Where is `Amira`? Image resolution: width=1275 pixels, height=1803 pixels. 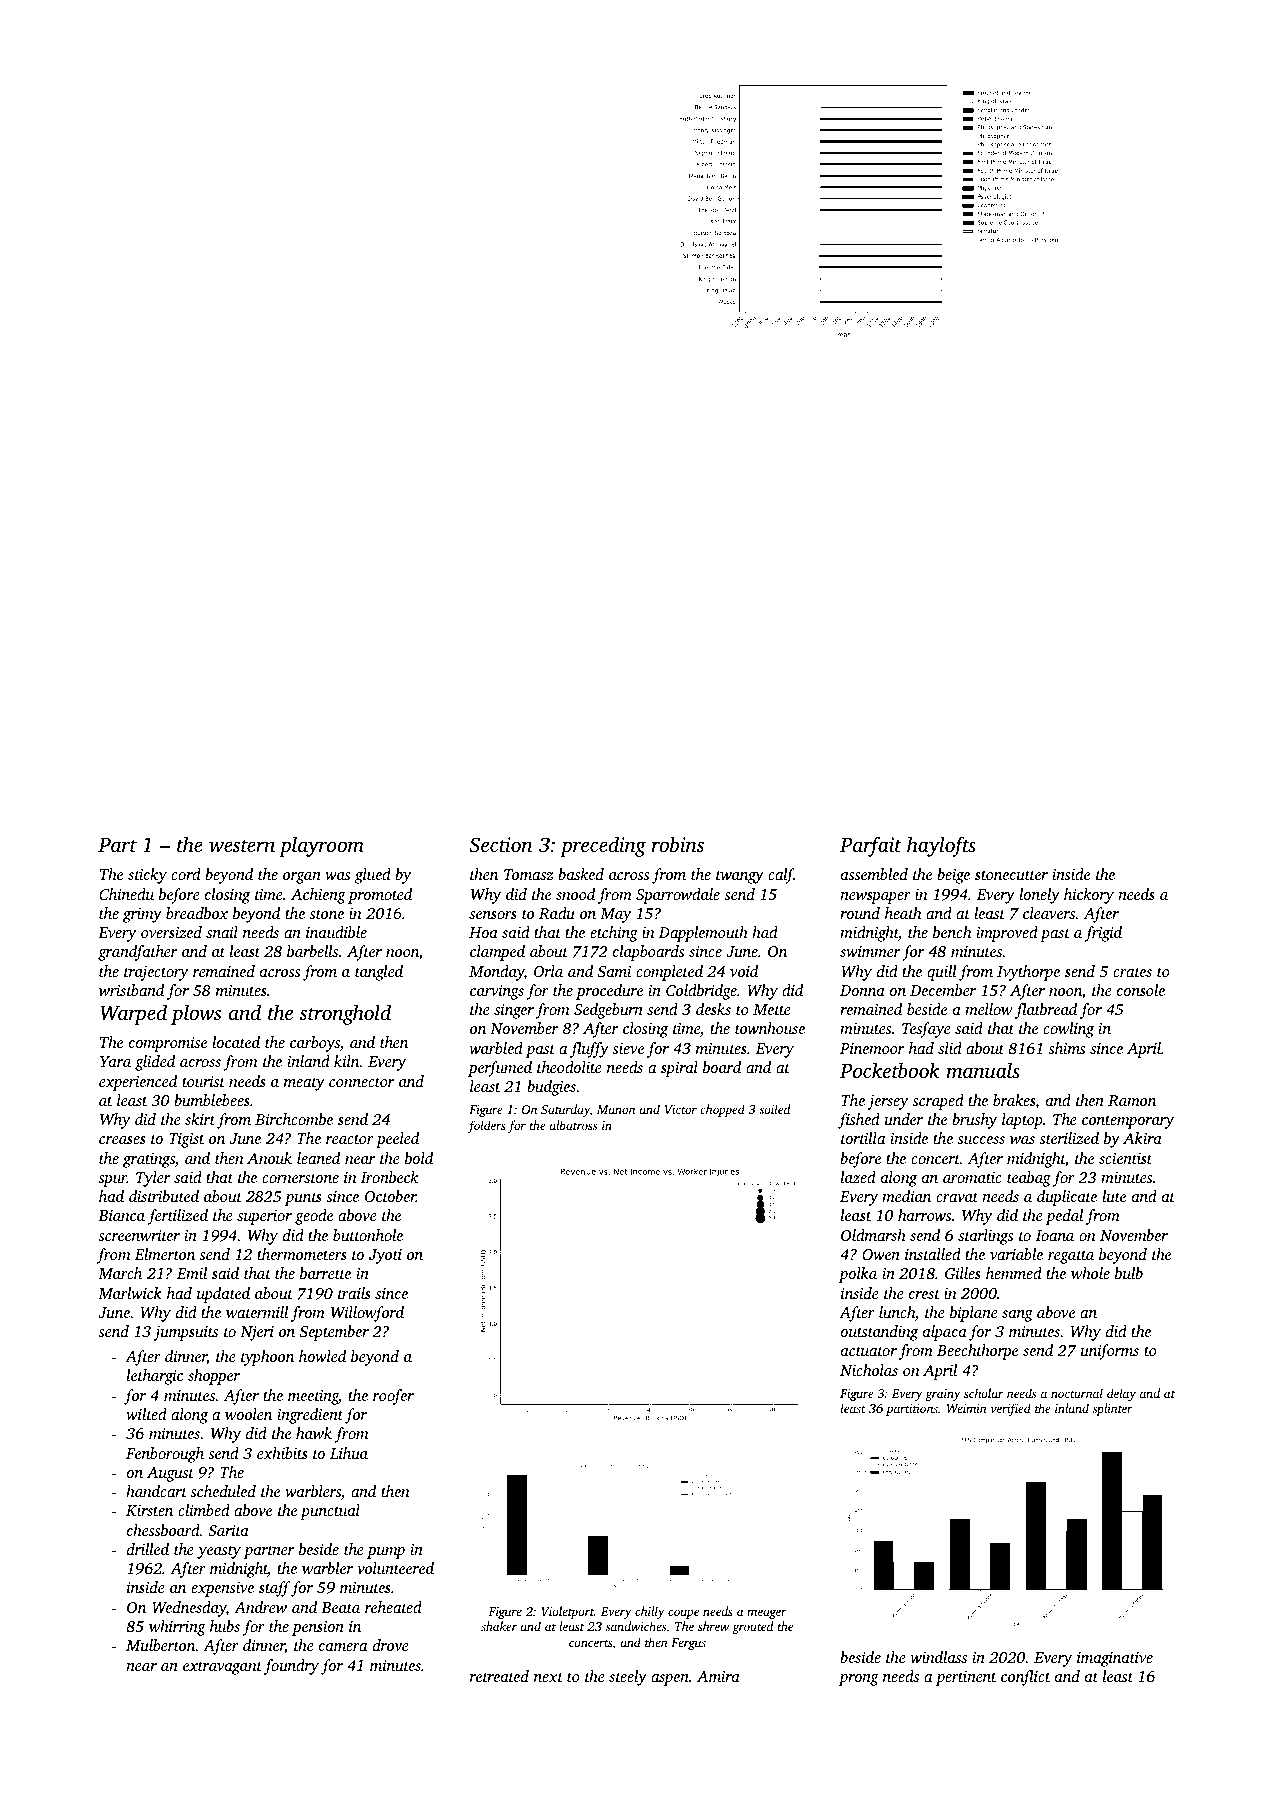 Amira is located at coordinates (718, 1676).
